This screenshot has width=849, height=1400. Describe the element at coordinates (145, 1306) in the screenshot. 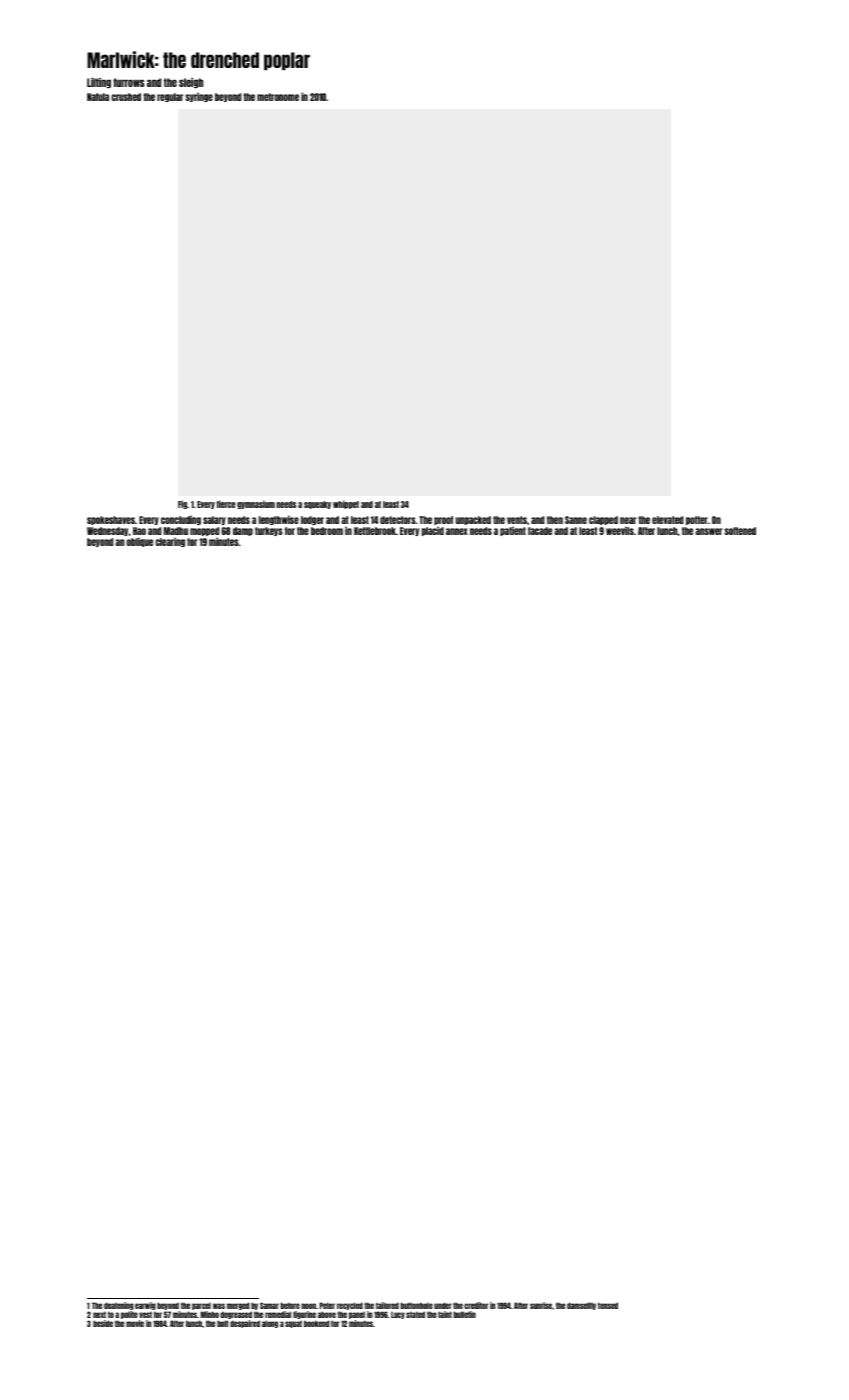

I see `earwig` at that location.
